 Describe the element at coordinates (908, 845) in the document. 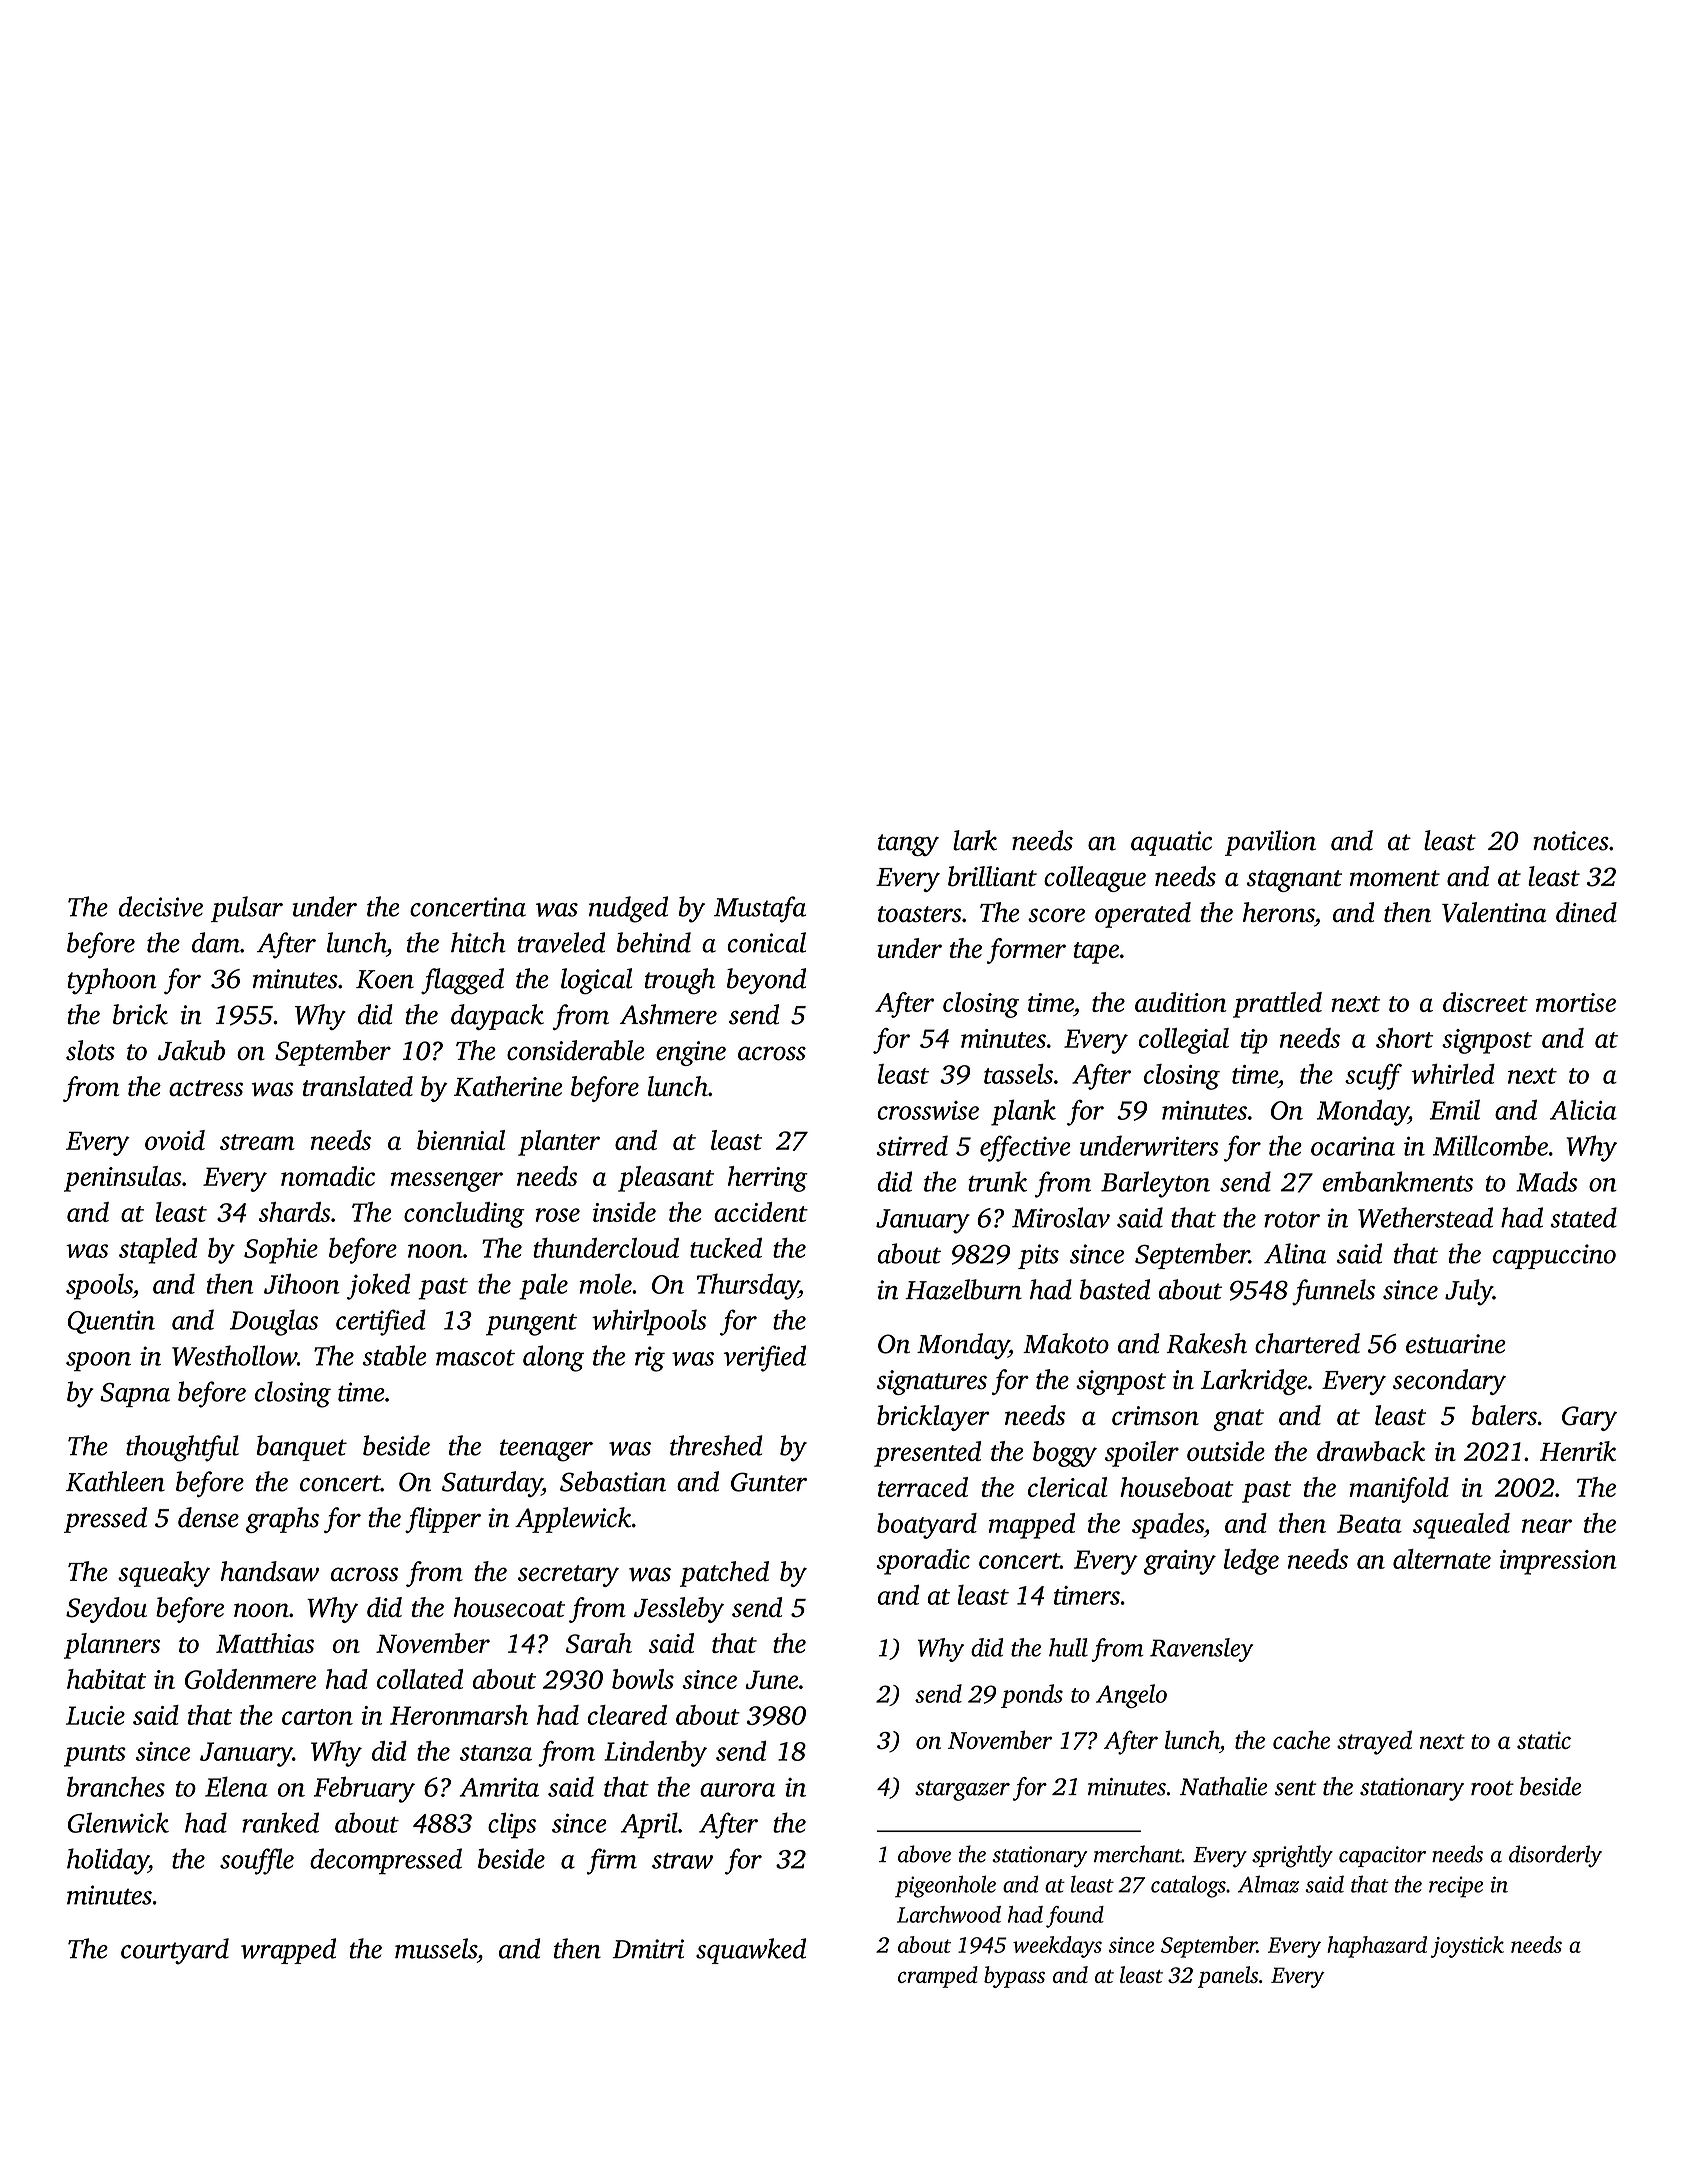

I see `tangy` at that location.
